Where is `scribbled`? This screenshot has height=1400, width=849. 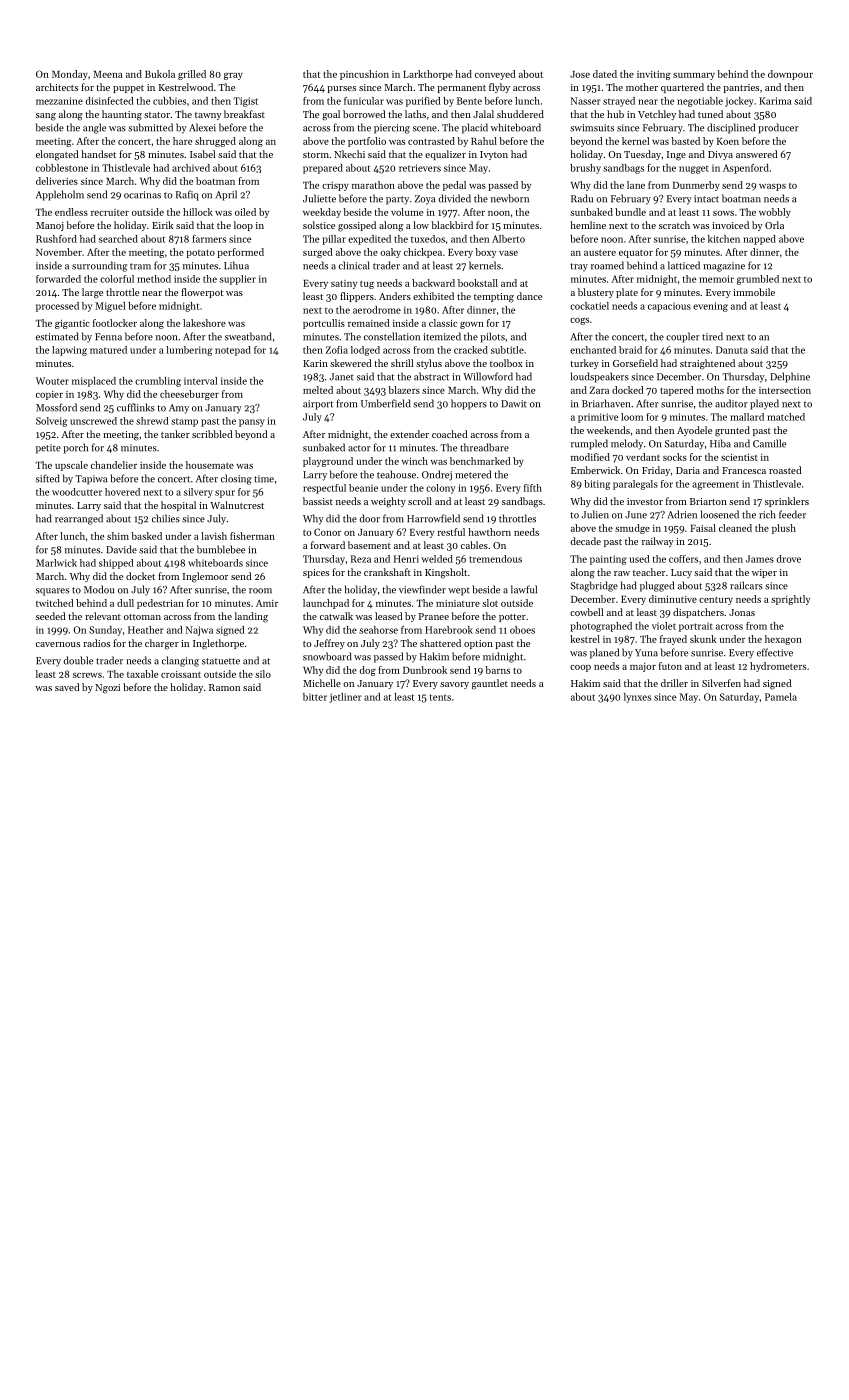
scribbled is located at coordinates (212, 434).
